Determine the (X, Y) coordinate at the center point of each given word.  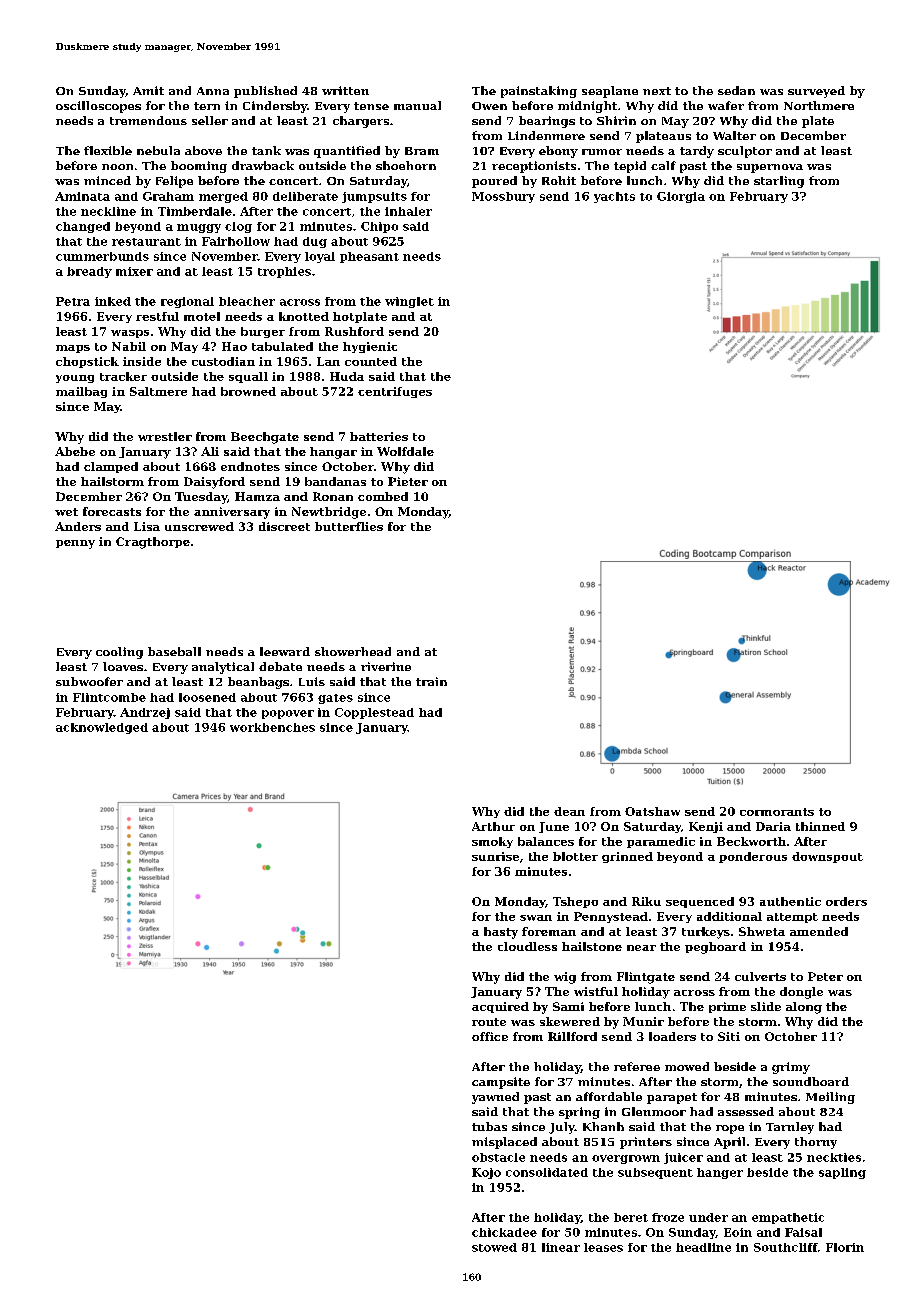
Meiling (830, 1098)
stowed (494, 1247)
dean (569, 811)
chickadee (504, 1232)
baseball (174, 651)
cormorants (777, 812)
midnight (587, 107)
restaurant (146, 242)
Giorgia (681, 197)
